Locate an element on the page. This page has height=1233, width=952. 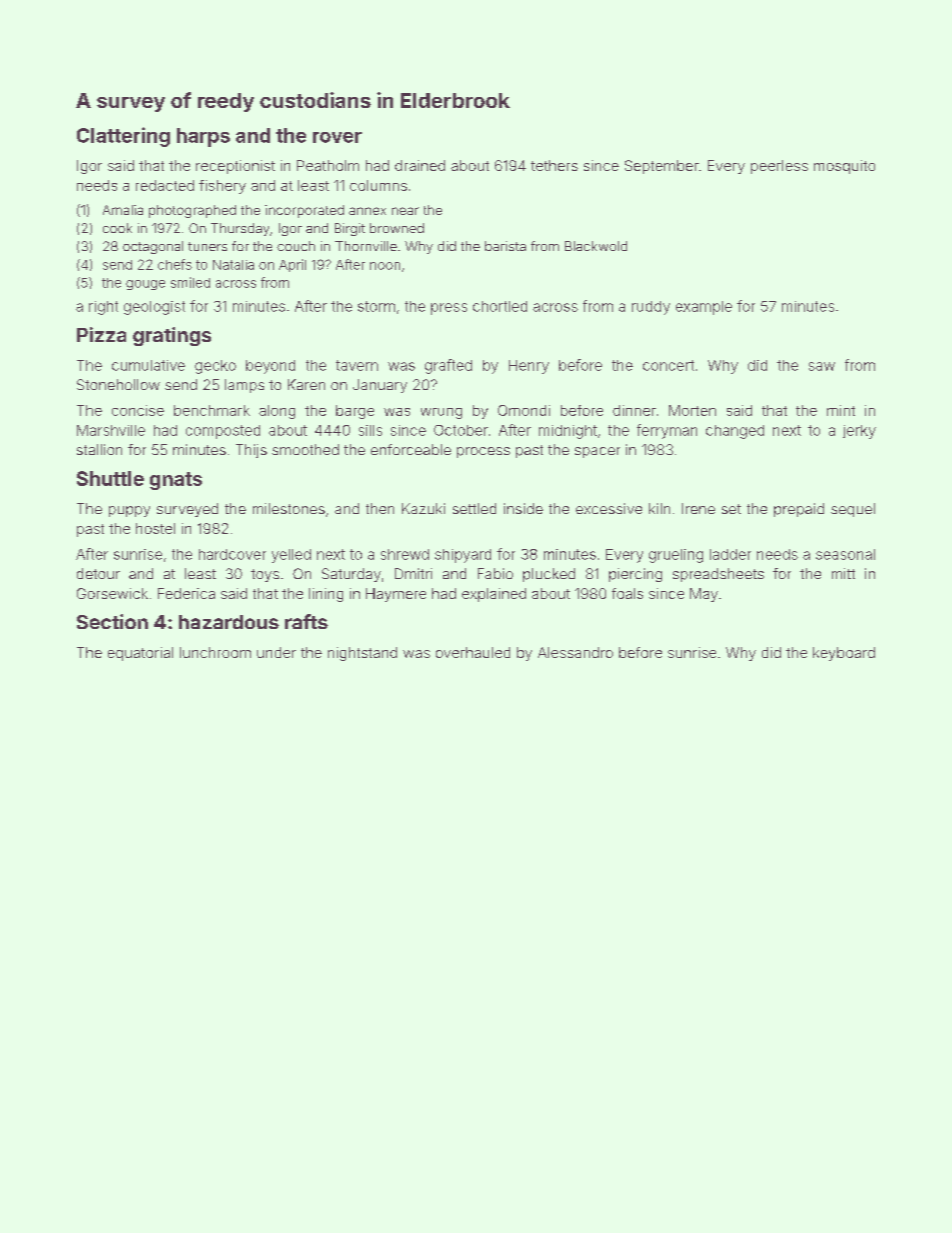
explained is located at coordinates (494, 595).
